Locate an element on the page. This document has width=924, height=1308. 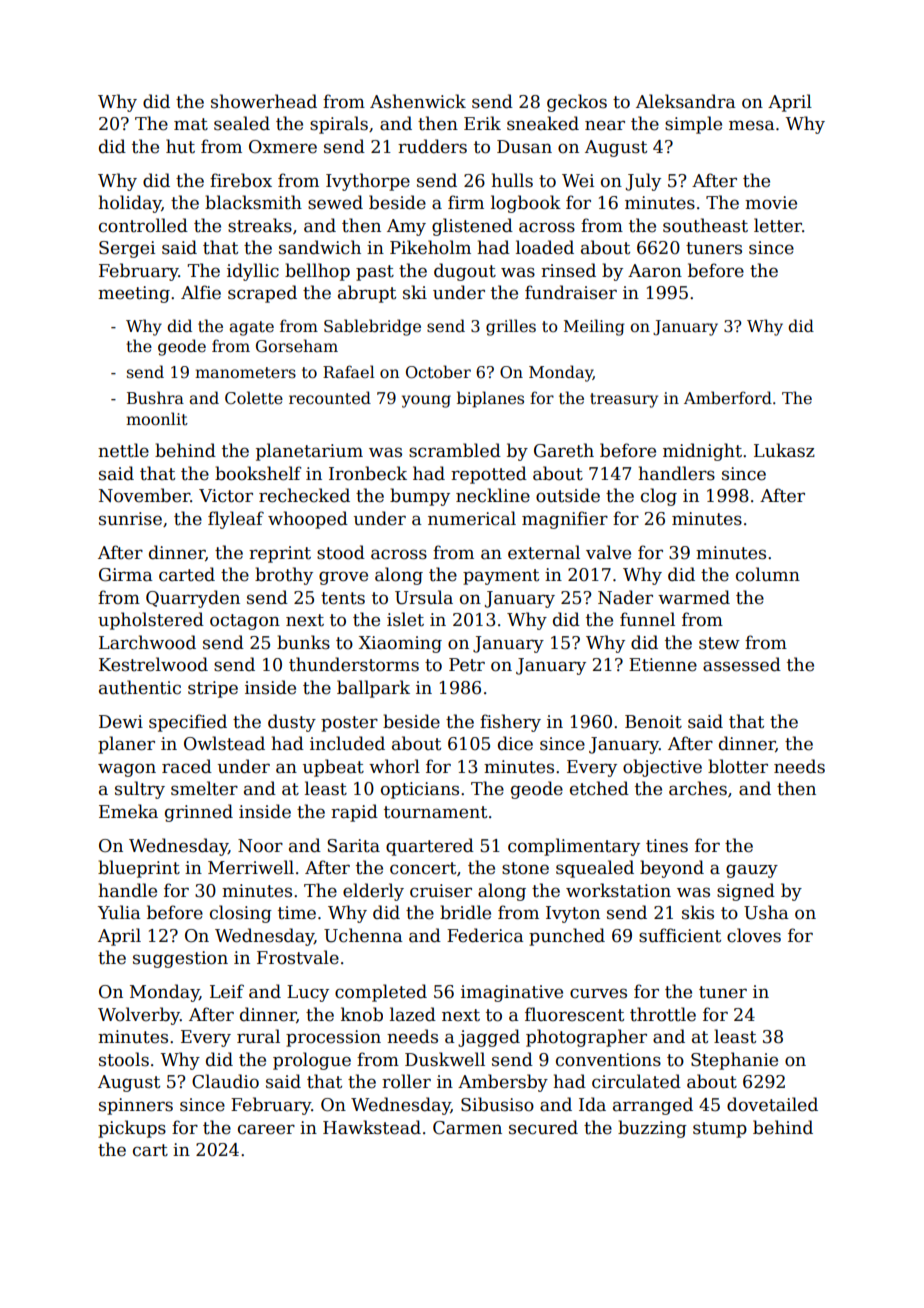
Aaron is located at coordinates (655, 271).
